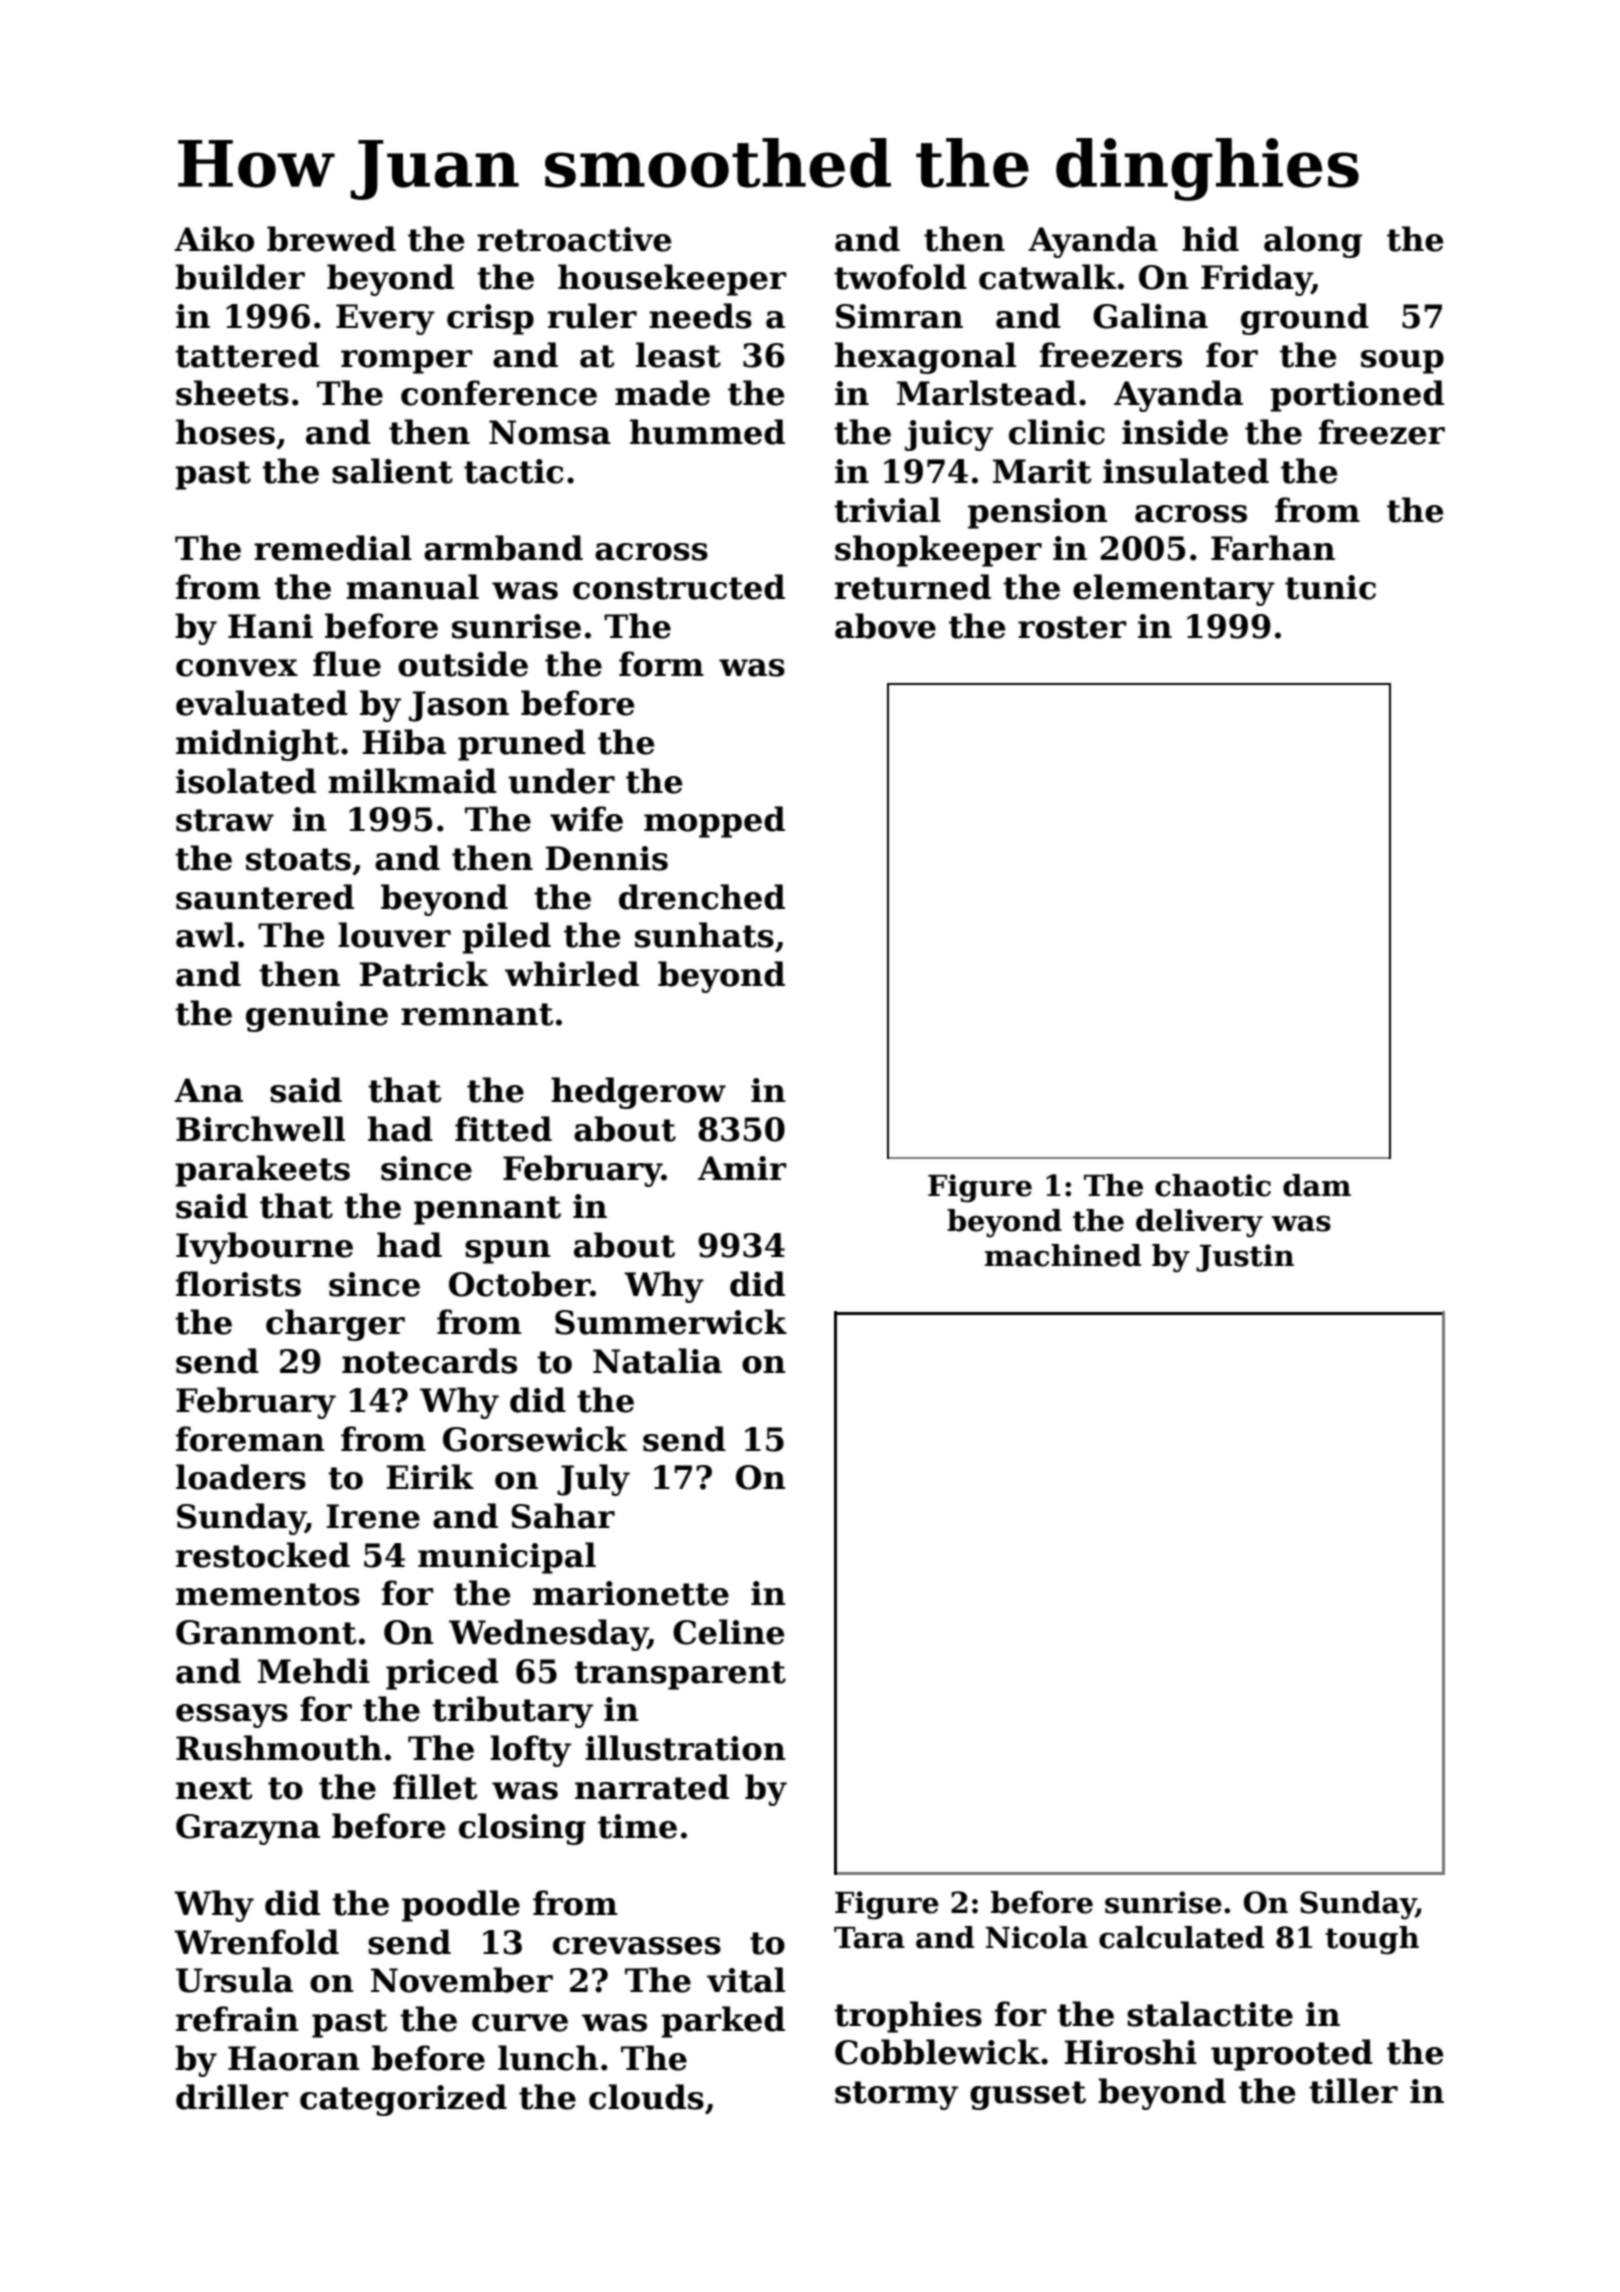 This page has width=1620, height=2292. Describe the element at coordinates (237, 668) in the page. I see `convex` at that location.
